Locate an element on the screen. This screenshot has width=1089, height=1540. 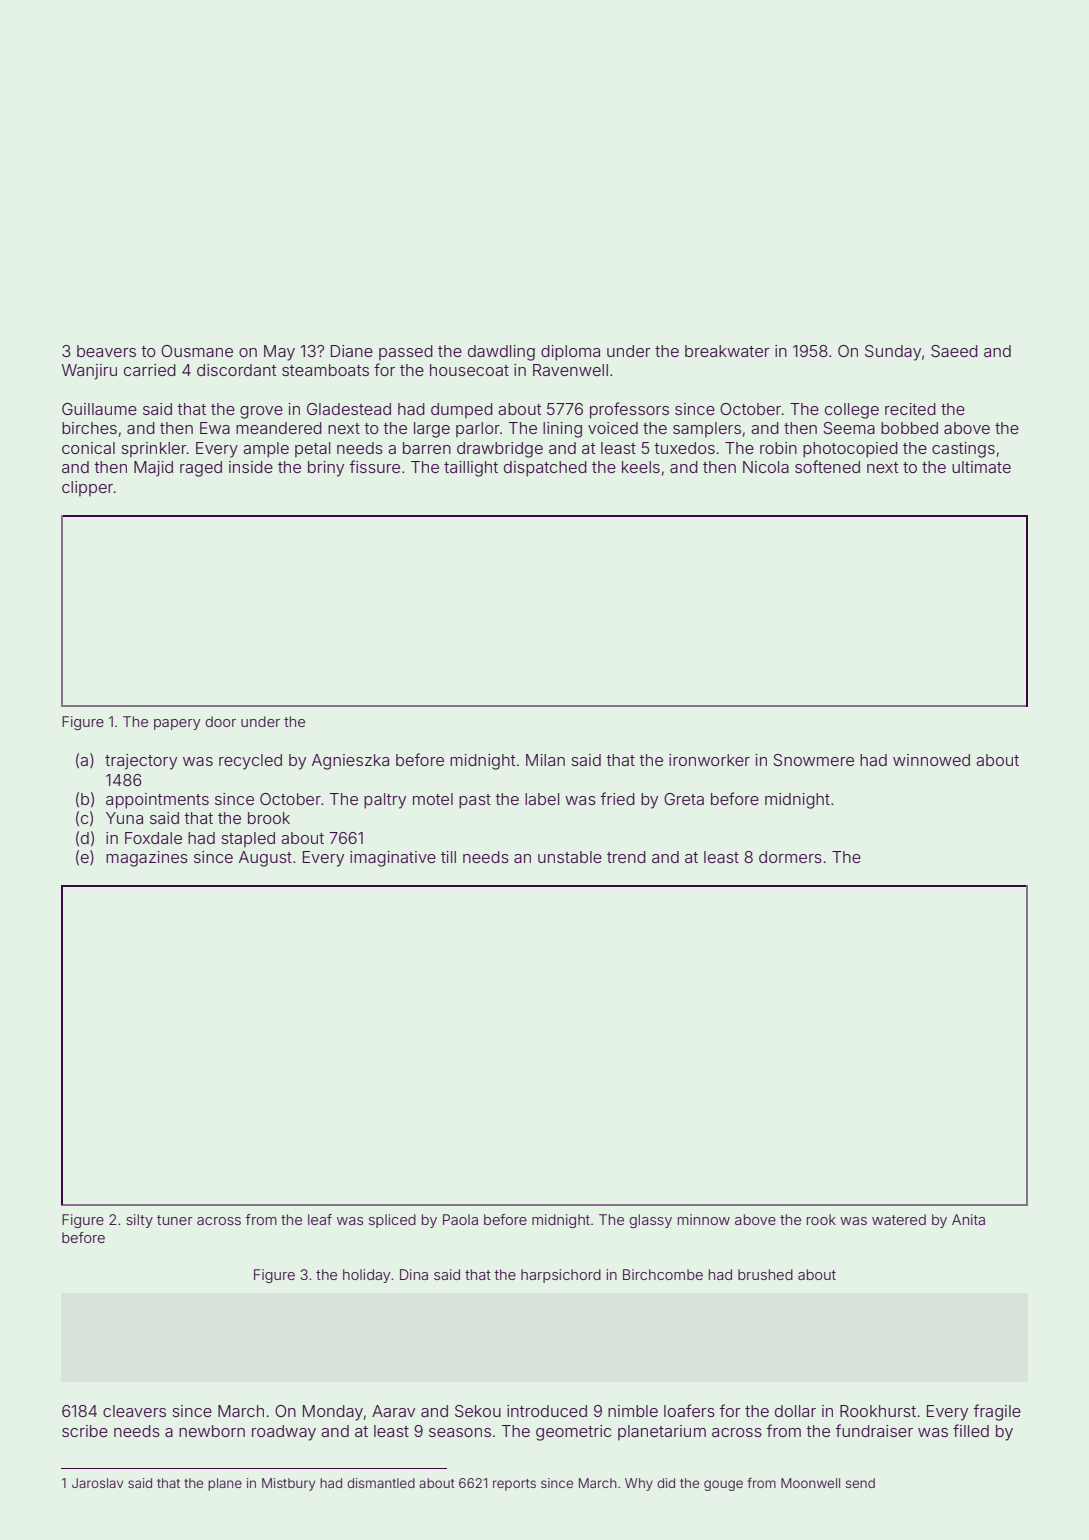
send is located at coordinates (860, 1483).
